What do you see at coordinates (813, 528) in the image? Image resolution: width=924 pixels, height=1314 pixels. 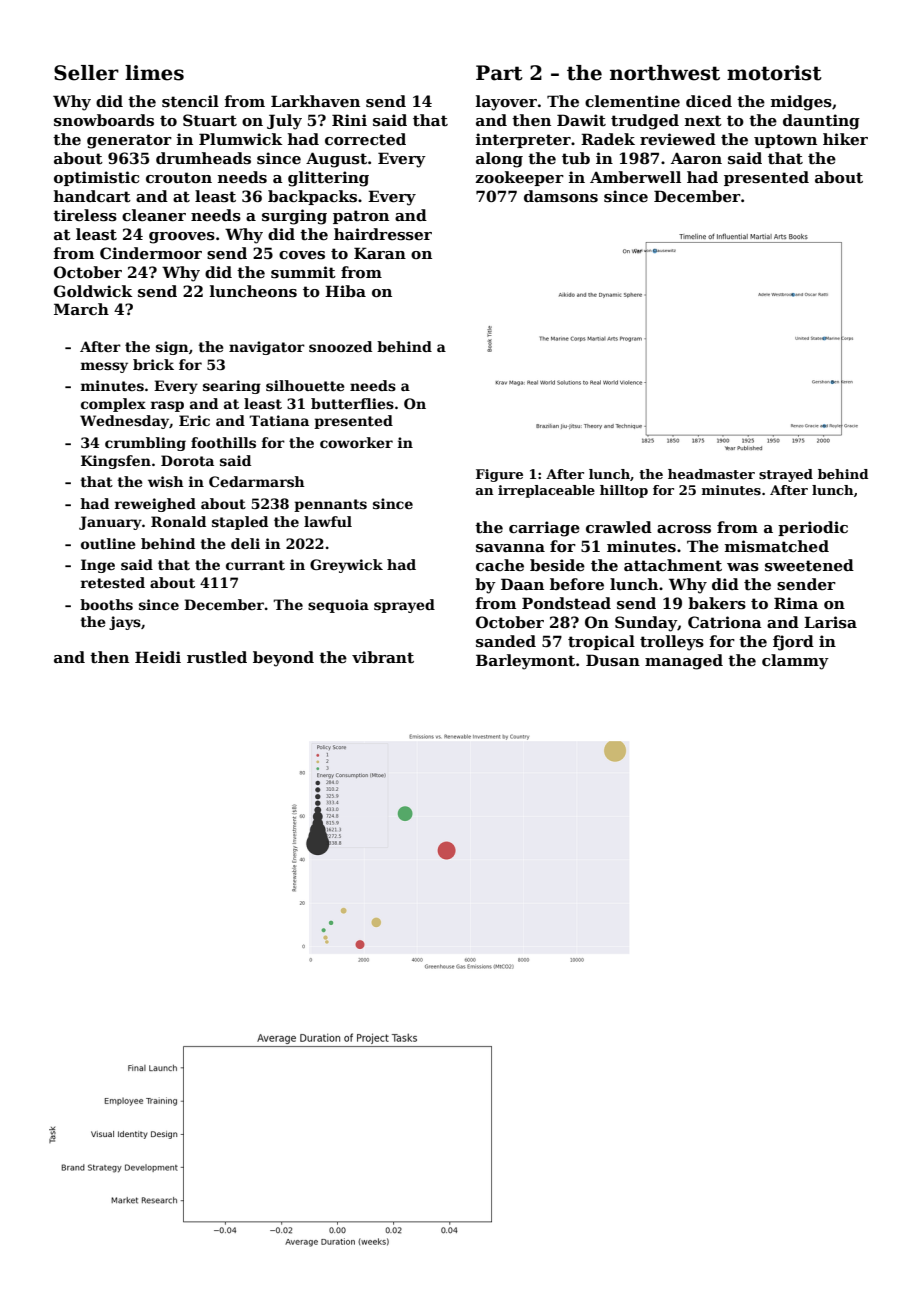 I see `periodic` at bounding box center [813, 528].
